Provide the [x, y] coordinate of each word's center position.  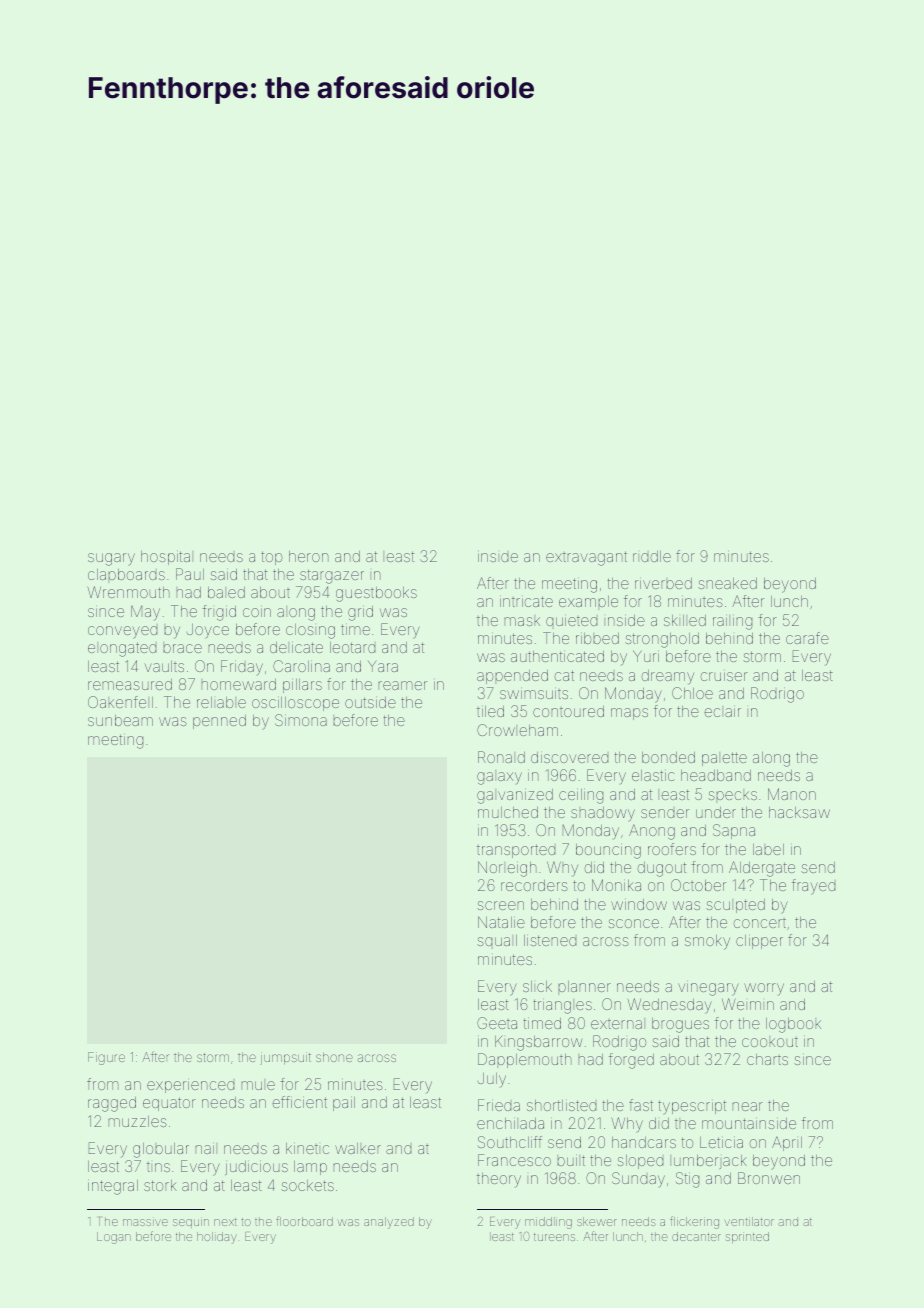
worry [764, 989]
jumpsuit [285, 1058]
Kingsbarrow [538, 1043]
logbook [793, 1025]
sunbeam [120, 720]
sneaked [727, 583]
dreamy [668, 677]
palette [724, 759]
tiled [490, 711]
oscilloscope [295, 704]
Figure [106, 1058]
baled [226, 592]
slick [537, 986]
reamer [403, 685]
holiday [217, 1238]
